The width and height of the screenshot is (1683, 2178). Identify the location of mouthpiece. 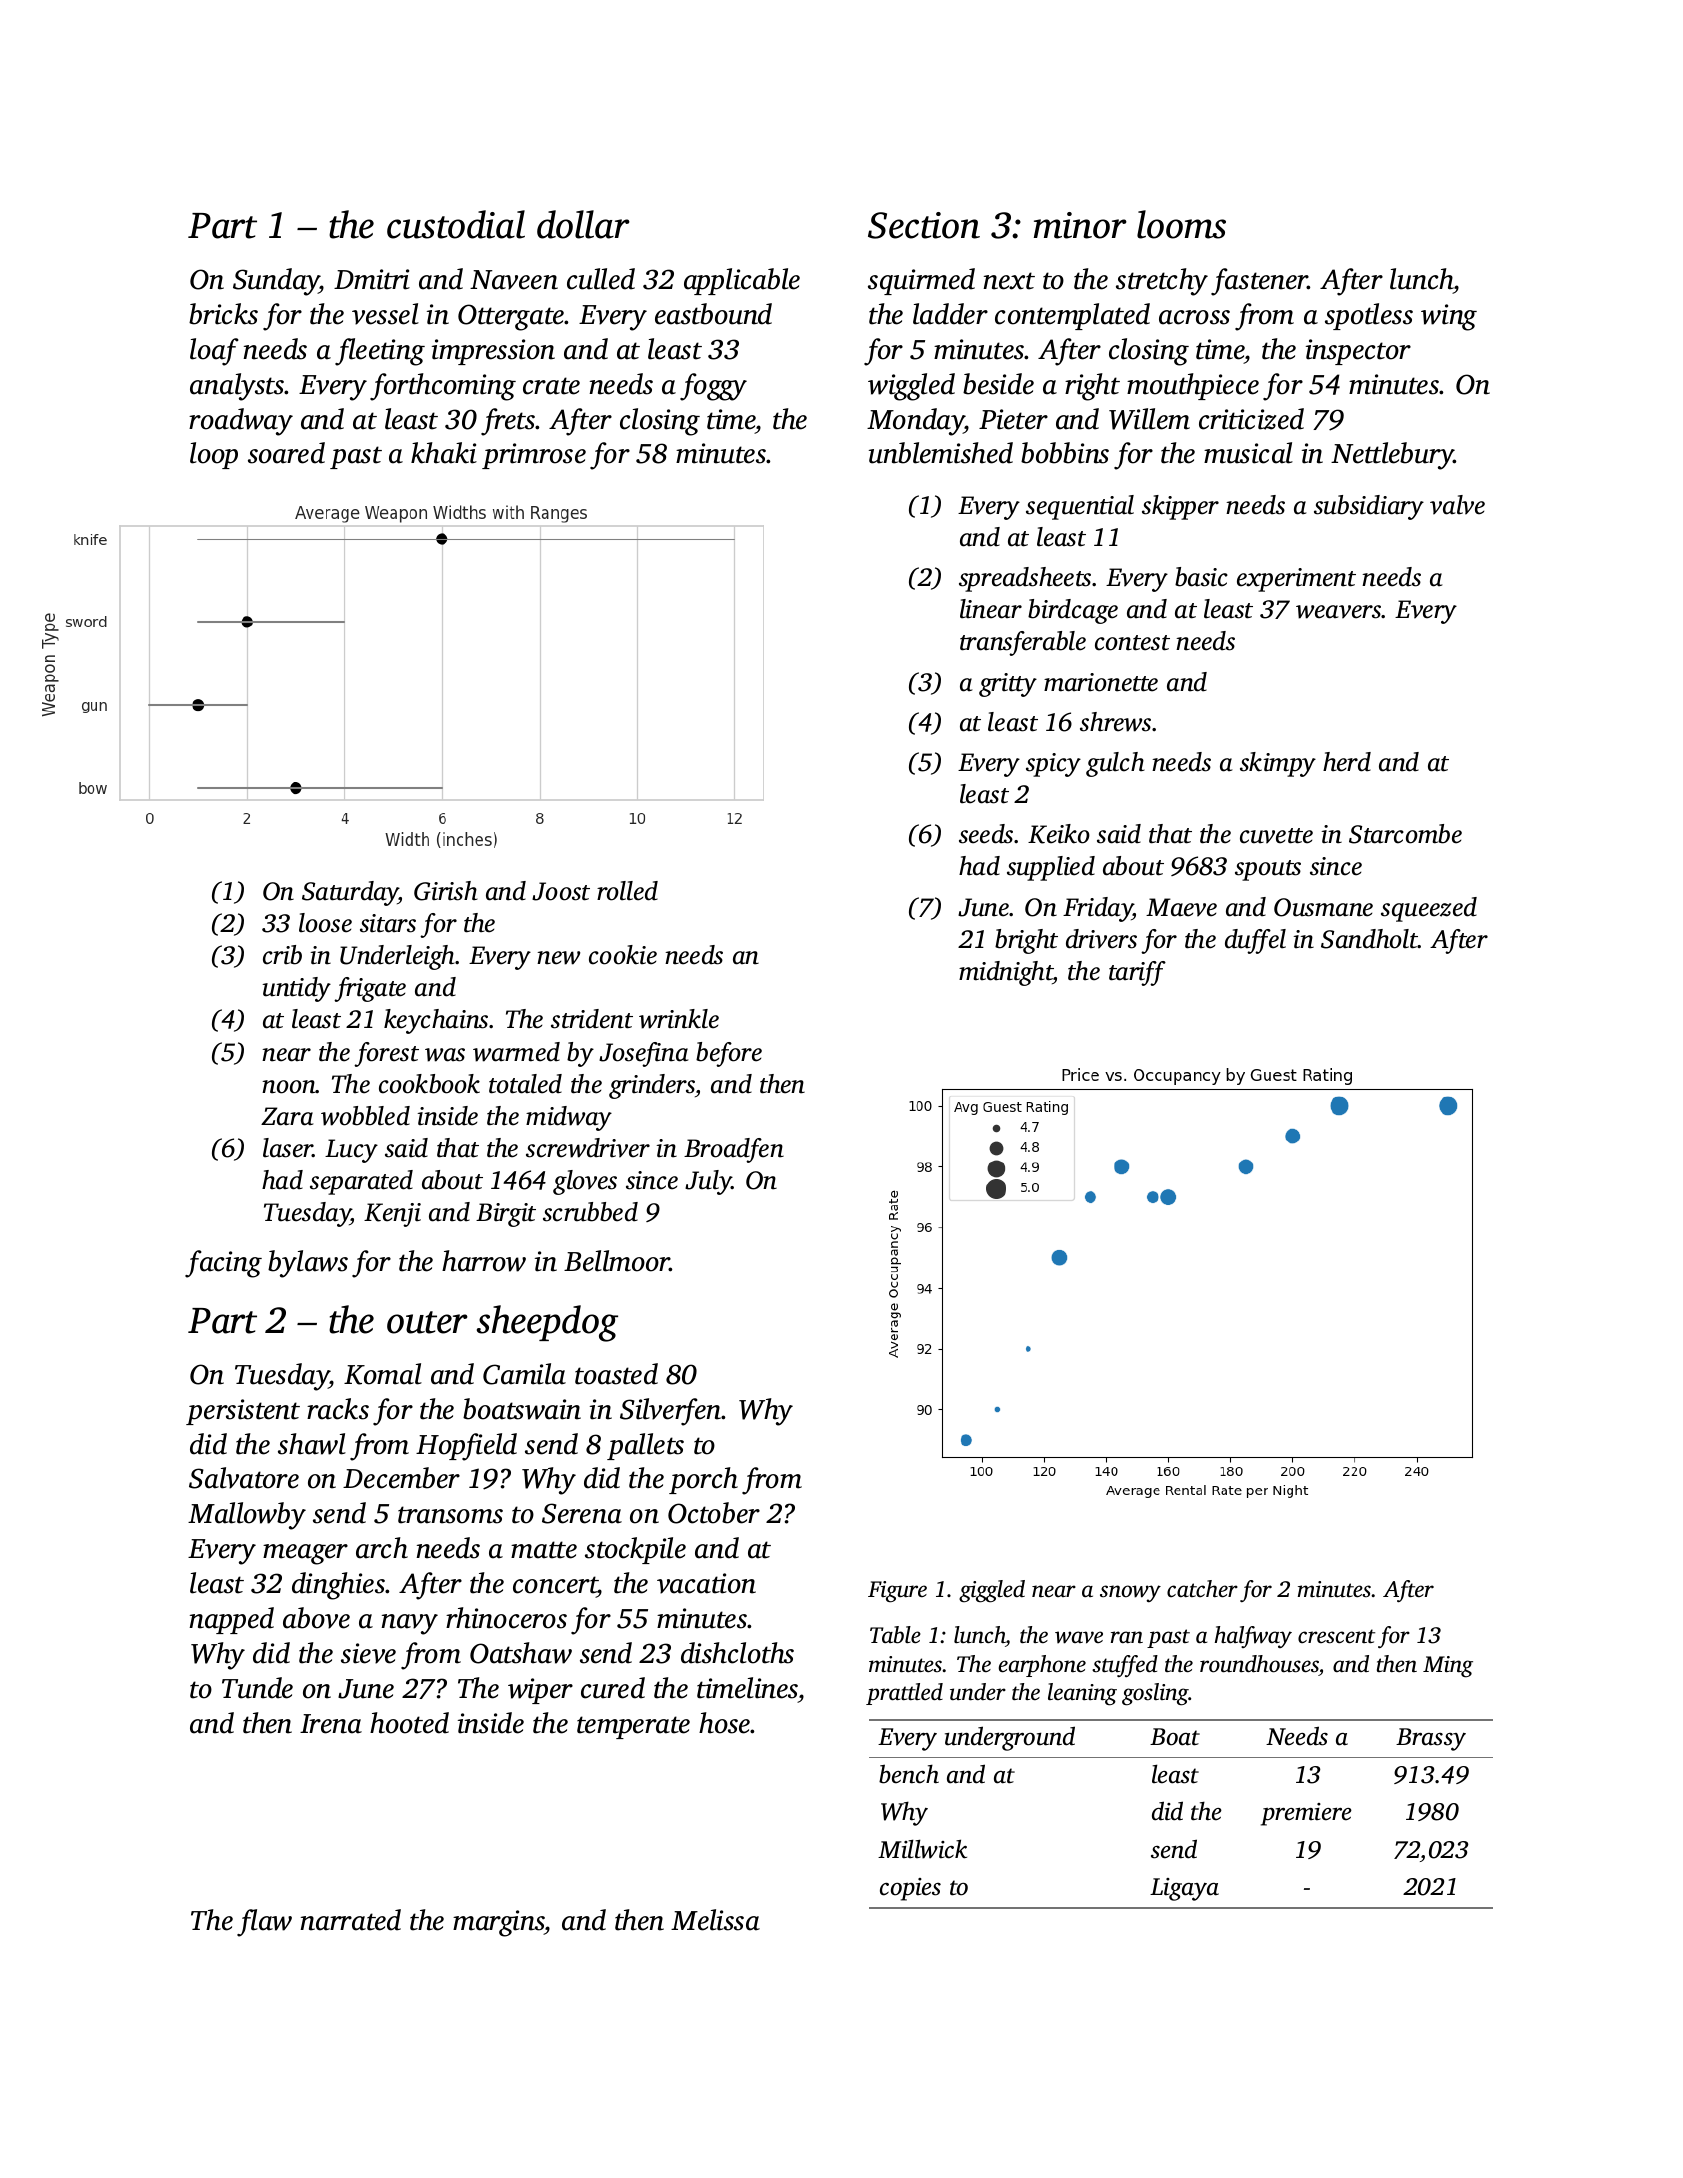
(1193, 386).
